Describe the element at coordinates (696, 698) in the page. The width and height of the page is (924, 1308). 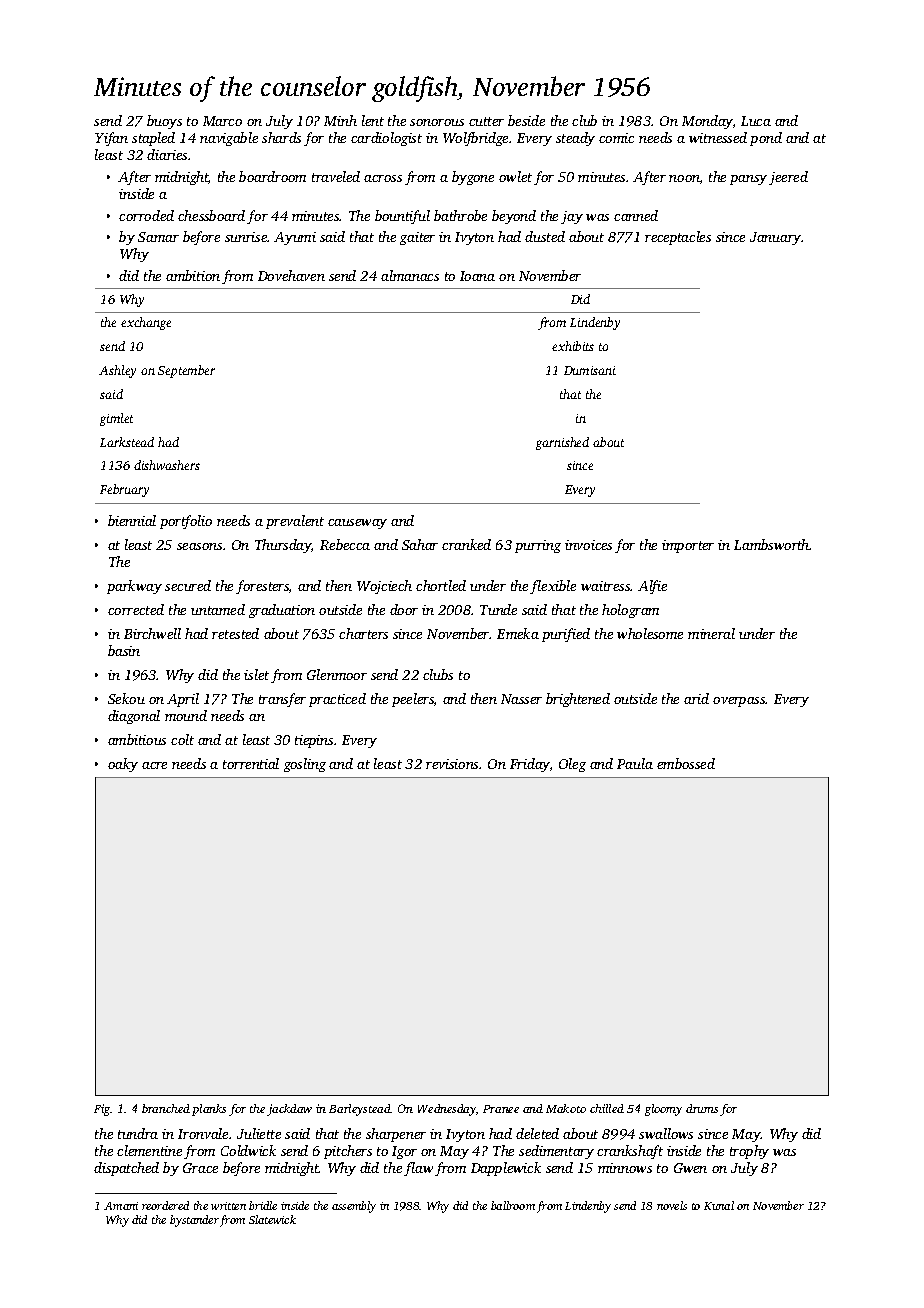
I see `arid` at that location.
